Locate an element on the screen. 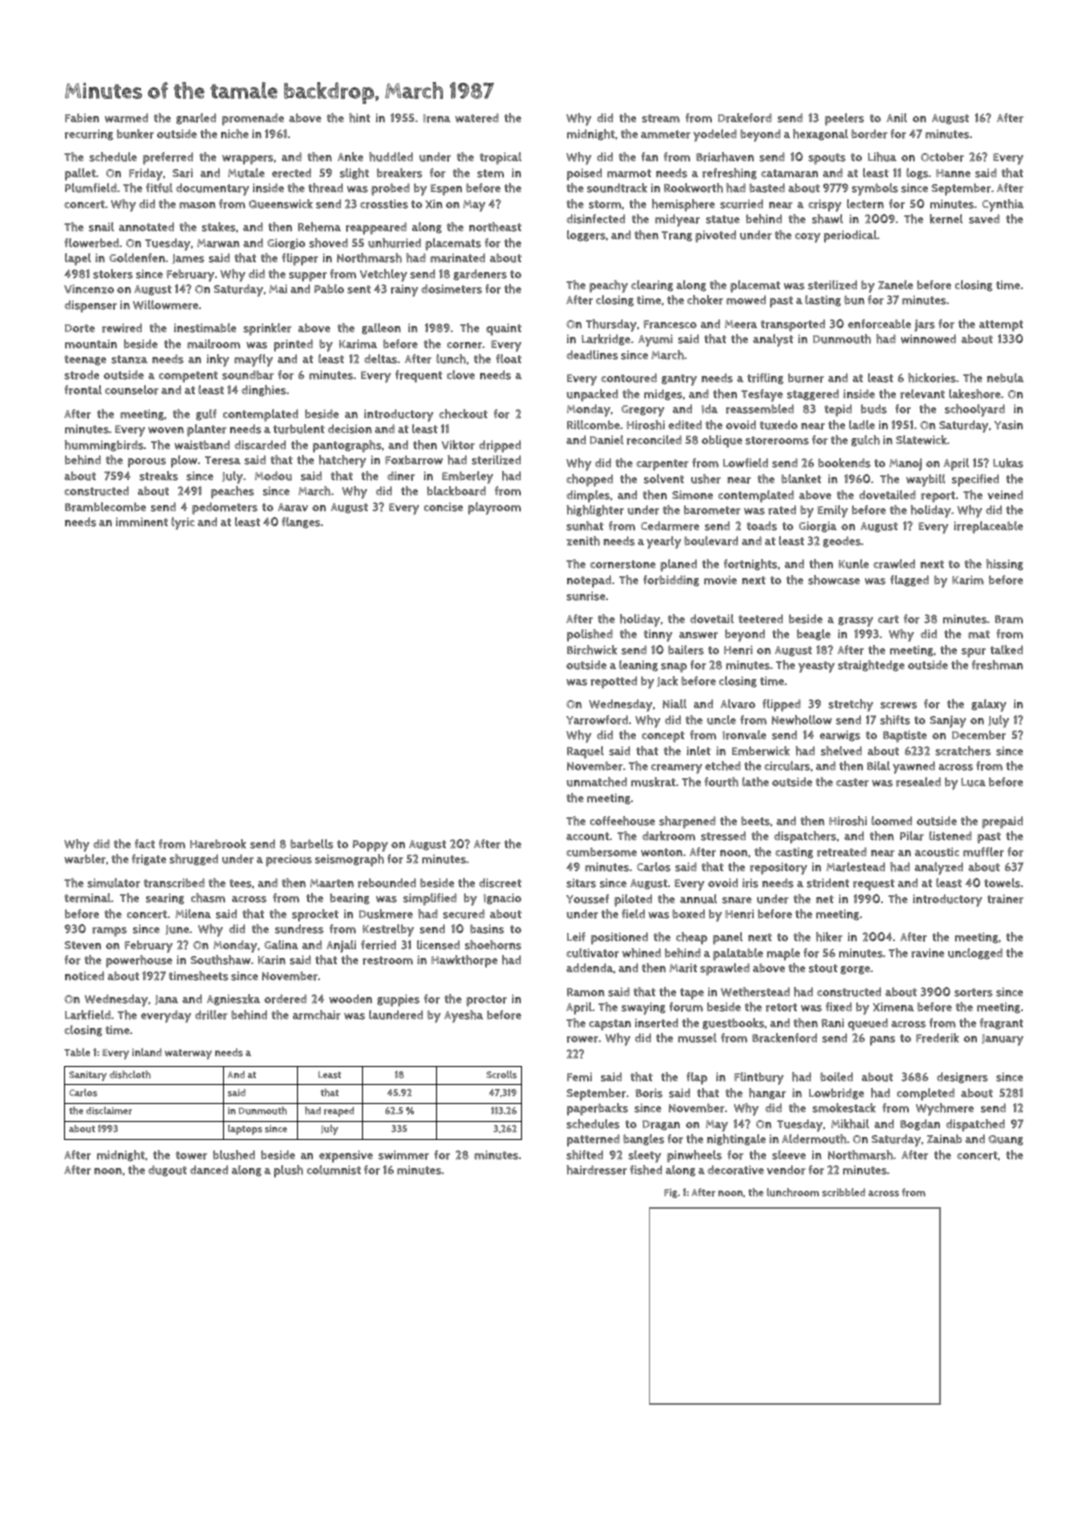  Galina is located at coordinates (281, 944).
